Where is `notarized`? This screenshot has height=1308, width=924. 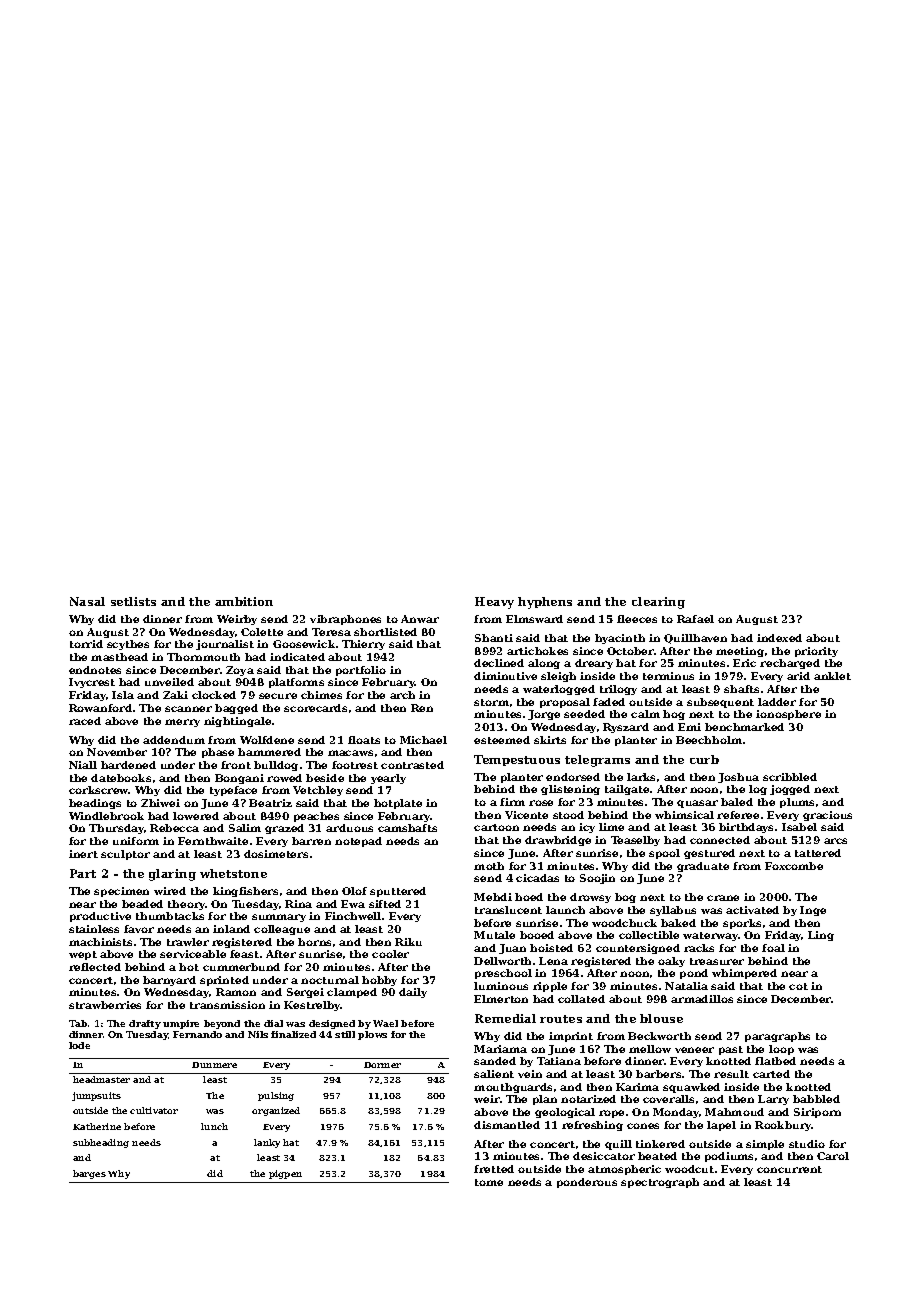 notarized is located at coordinates (588, 1099).
